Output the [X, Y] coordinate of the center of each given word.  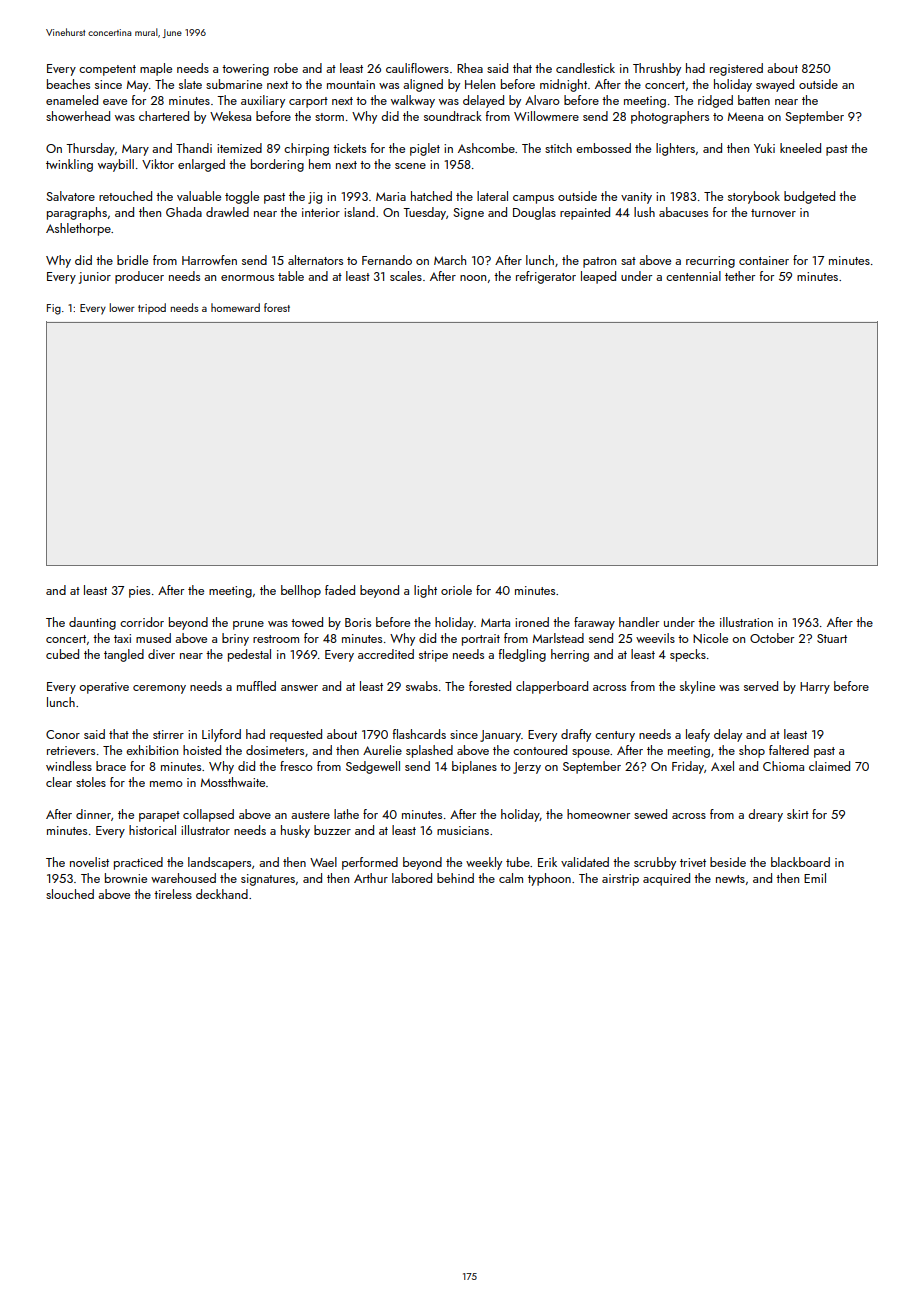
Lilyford [221, 735]
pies [139, 592]
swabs [422, 686]
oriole [456, 590]
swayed [775, 85]
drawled [227, 212]
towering [245, 70]
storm [329, 117]
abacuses [683, 212]
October [772, 638]
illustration [746, 622]
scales [406, 276]
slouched [70, 894]
